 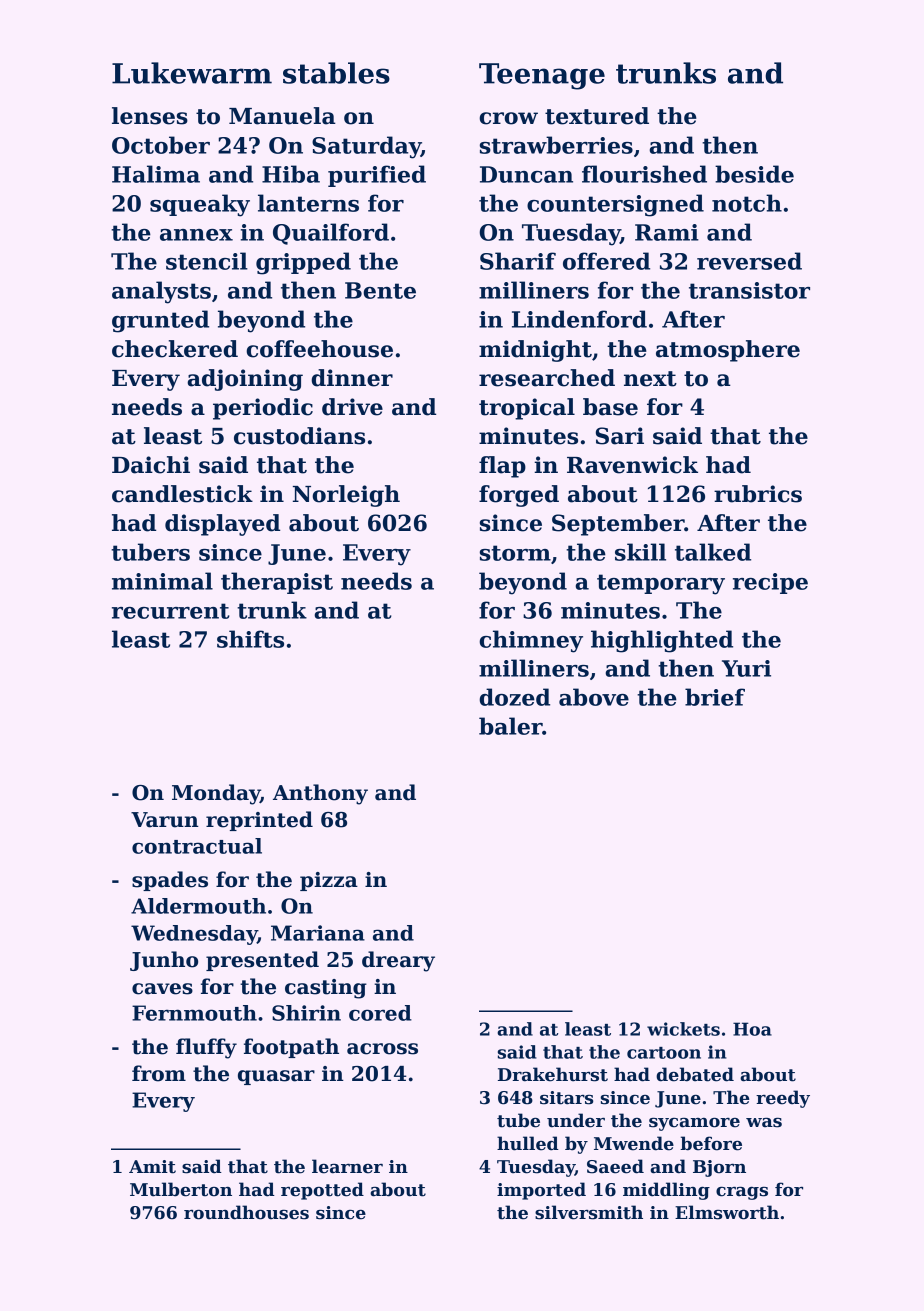 What do you see at coordinates (528, 1143) in the image?
I see `hulled` at bounding box center [528, 1143].
